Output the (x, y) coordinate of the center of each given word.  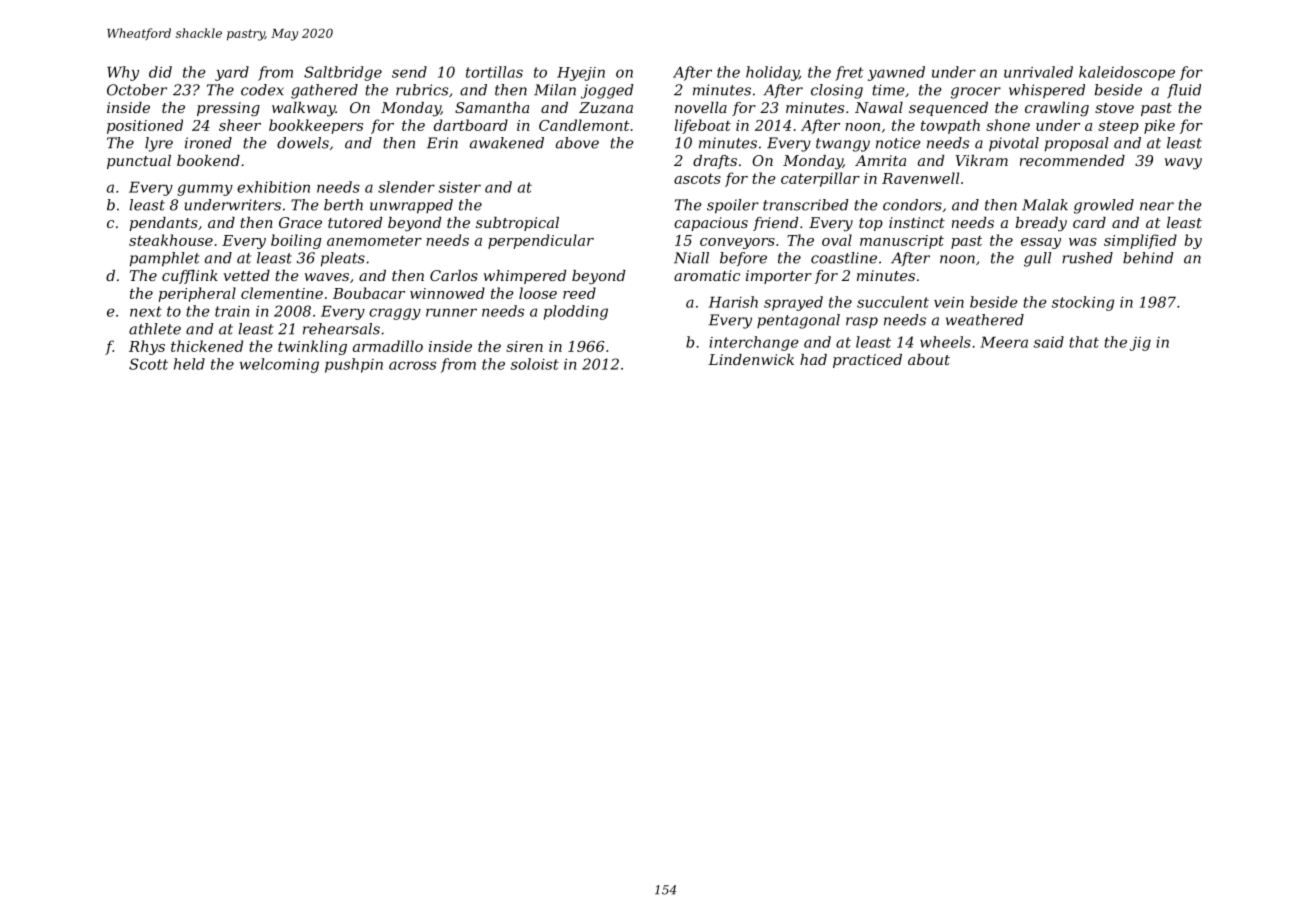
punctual (139, 162)
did (160, 72)
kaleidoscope (1127, 73)
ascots (697, 178)
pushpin (354, 365)
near (1157, 206)
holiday (772, 73)
